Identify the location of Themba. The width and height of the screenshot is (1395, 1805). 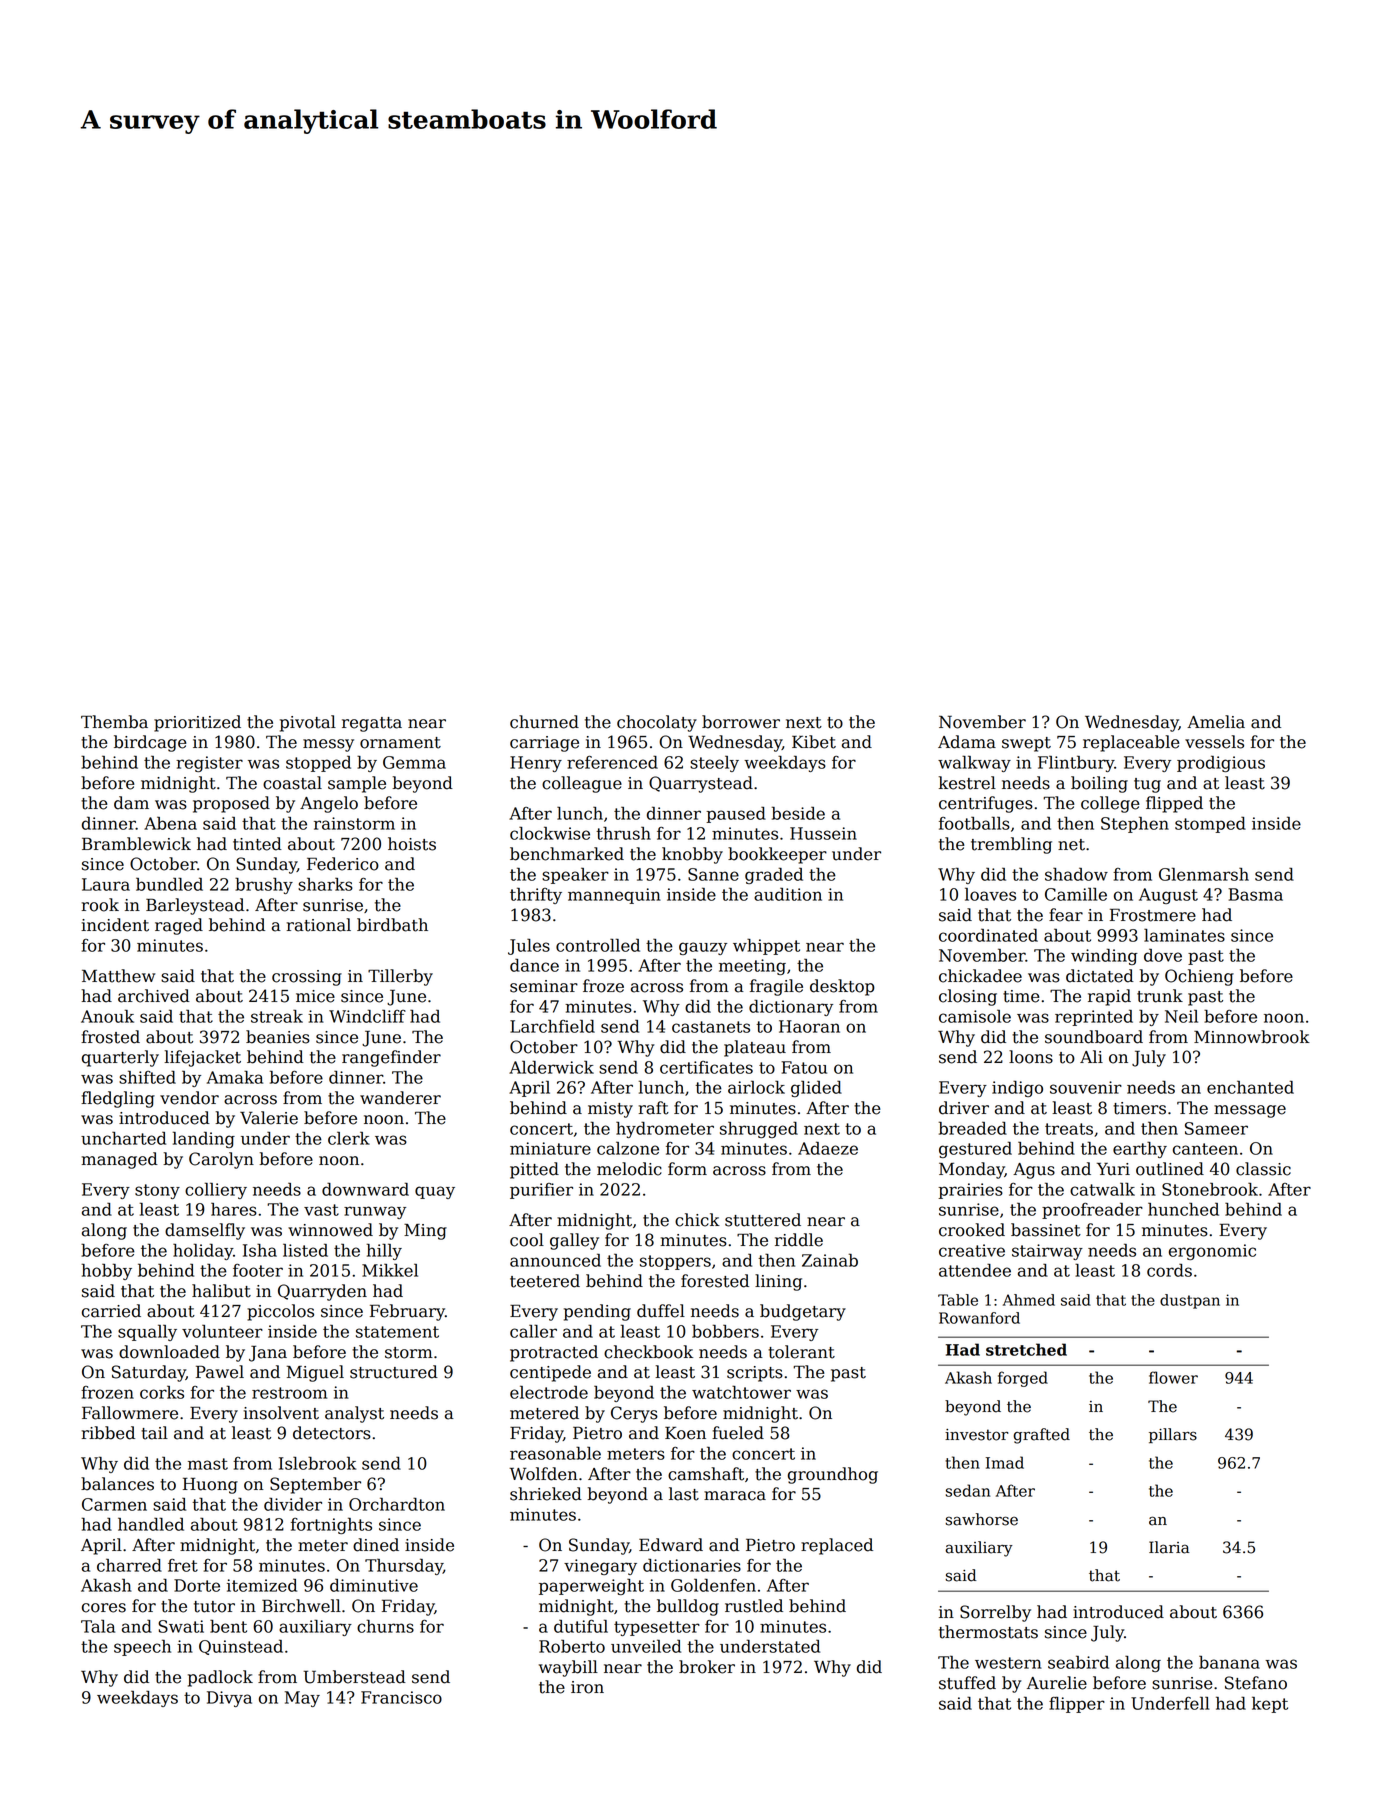
(114, 722).
